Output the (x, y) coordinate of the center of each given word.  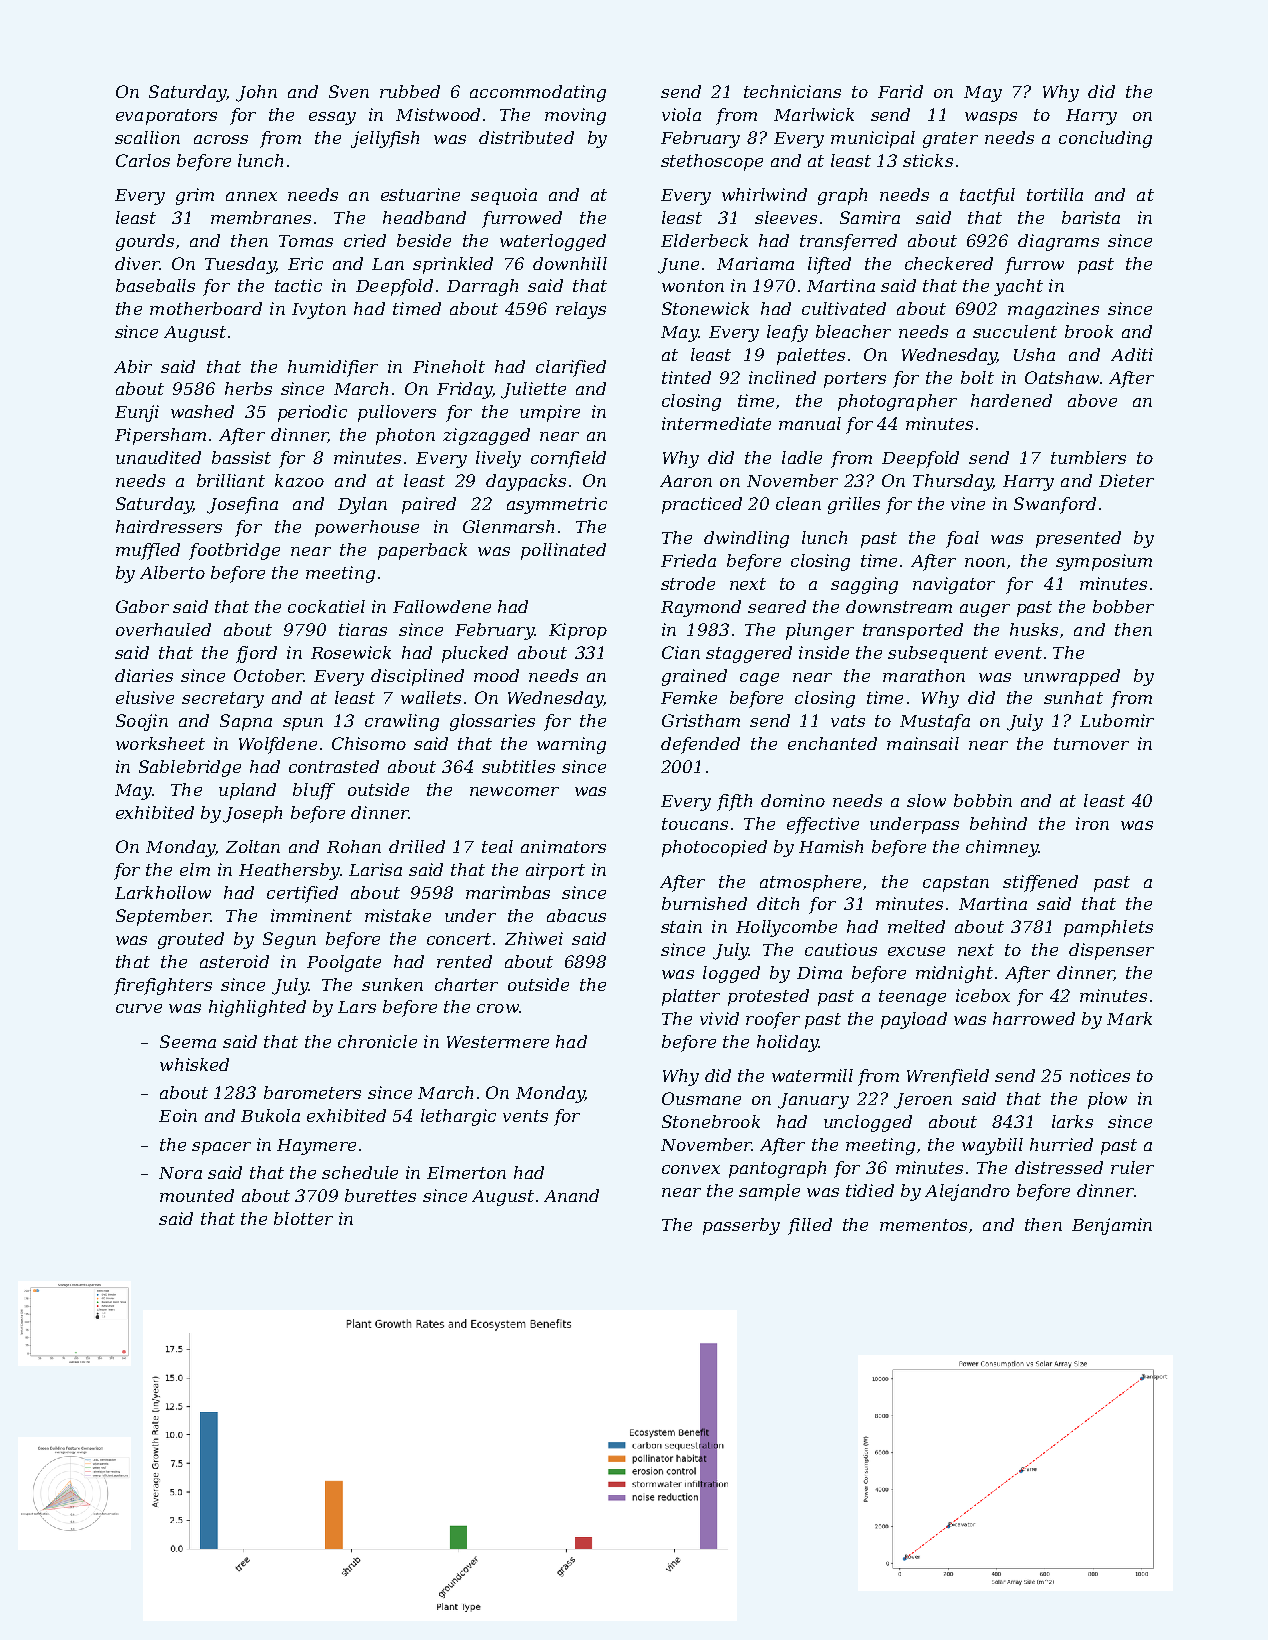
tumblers (1088, 457)
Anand (571, 1195)
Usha (1034, 354)
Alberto (172, 572)
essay (332, 118)
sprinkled (453, 265)
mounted (197, 1195)
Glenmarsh (508, 526)
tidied (870, 1190)
